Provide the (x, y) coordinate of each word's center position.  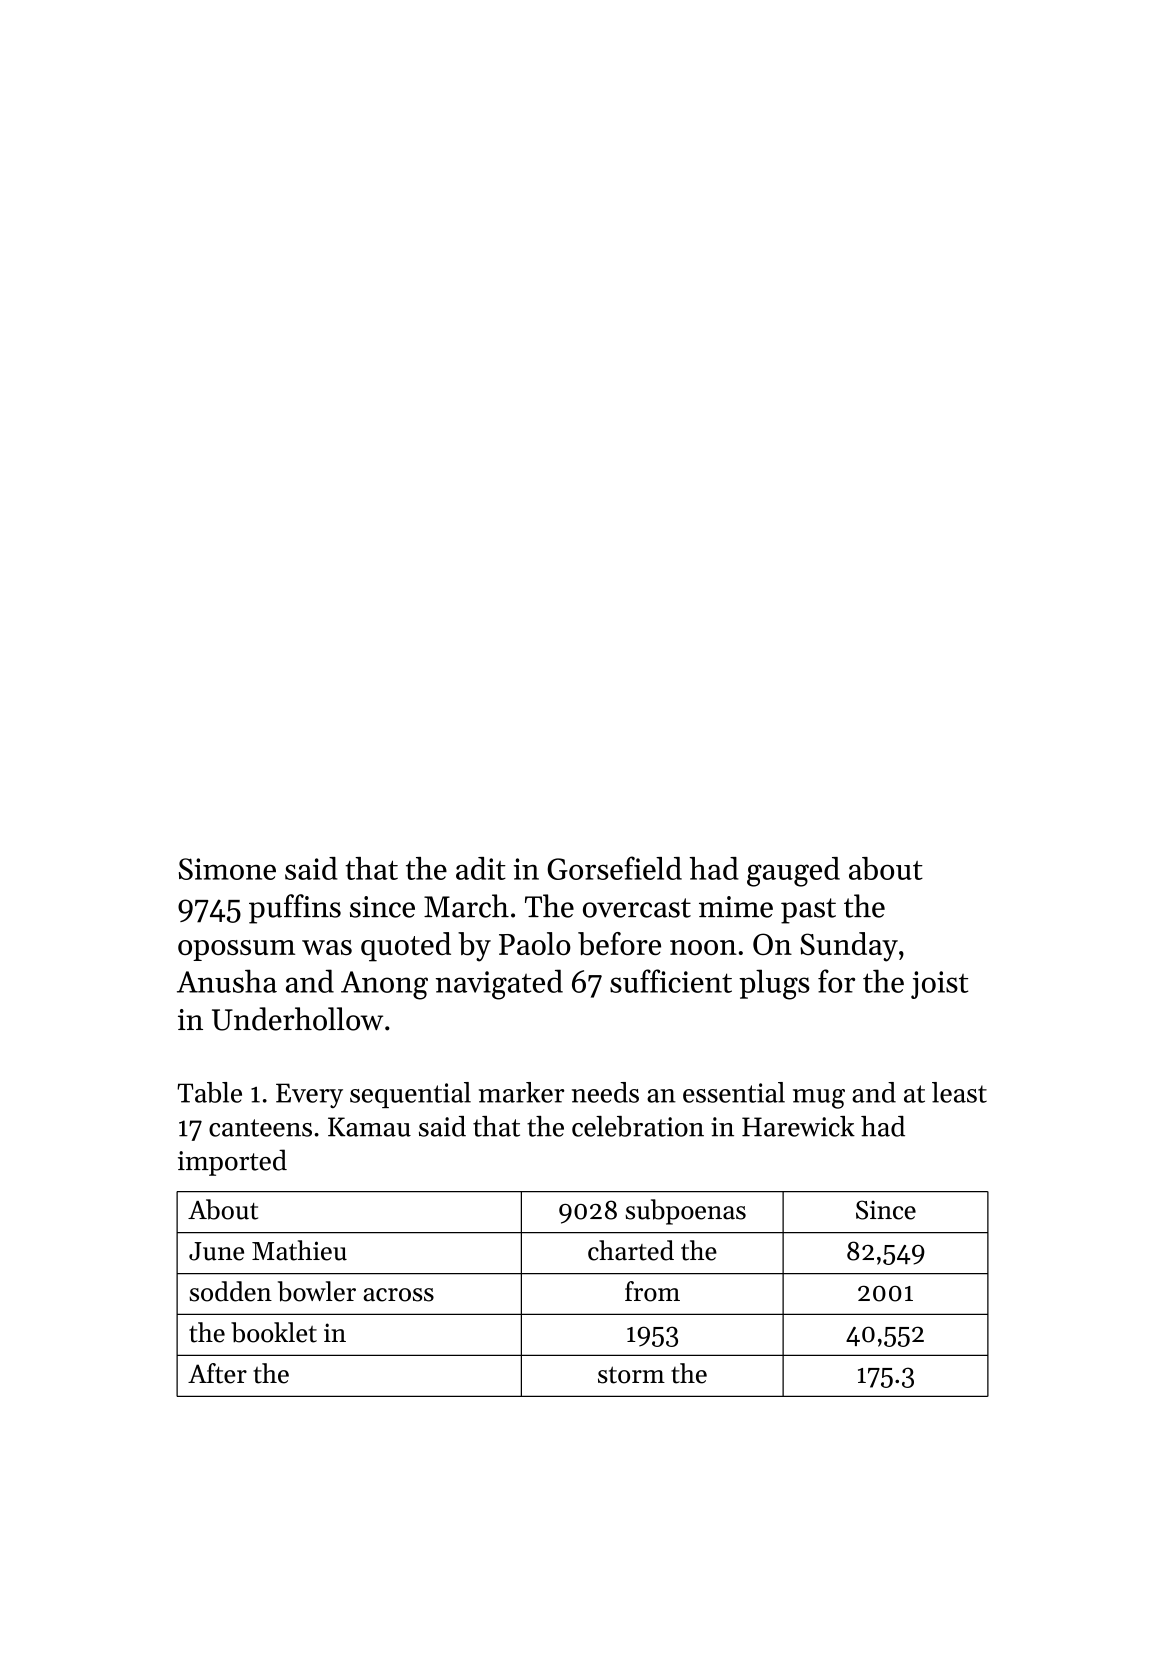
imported (232, 1162)
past (808, 911)
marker (521, 1092)
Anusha (227, 981)
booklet (274, 1332)
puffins (295, 909)
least (959, 1092)
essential (734, 1092)
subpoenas (686, 1212)
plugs (774, 984)
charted (631, 1250)
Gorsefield (614, 868)
